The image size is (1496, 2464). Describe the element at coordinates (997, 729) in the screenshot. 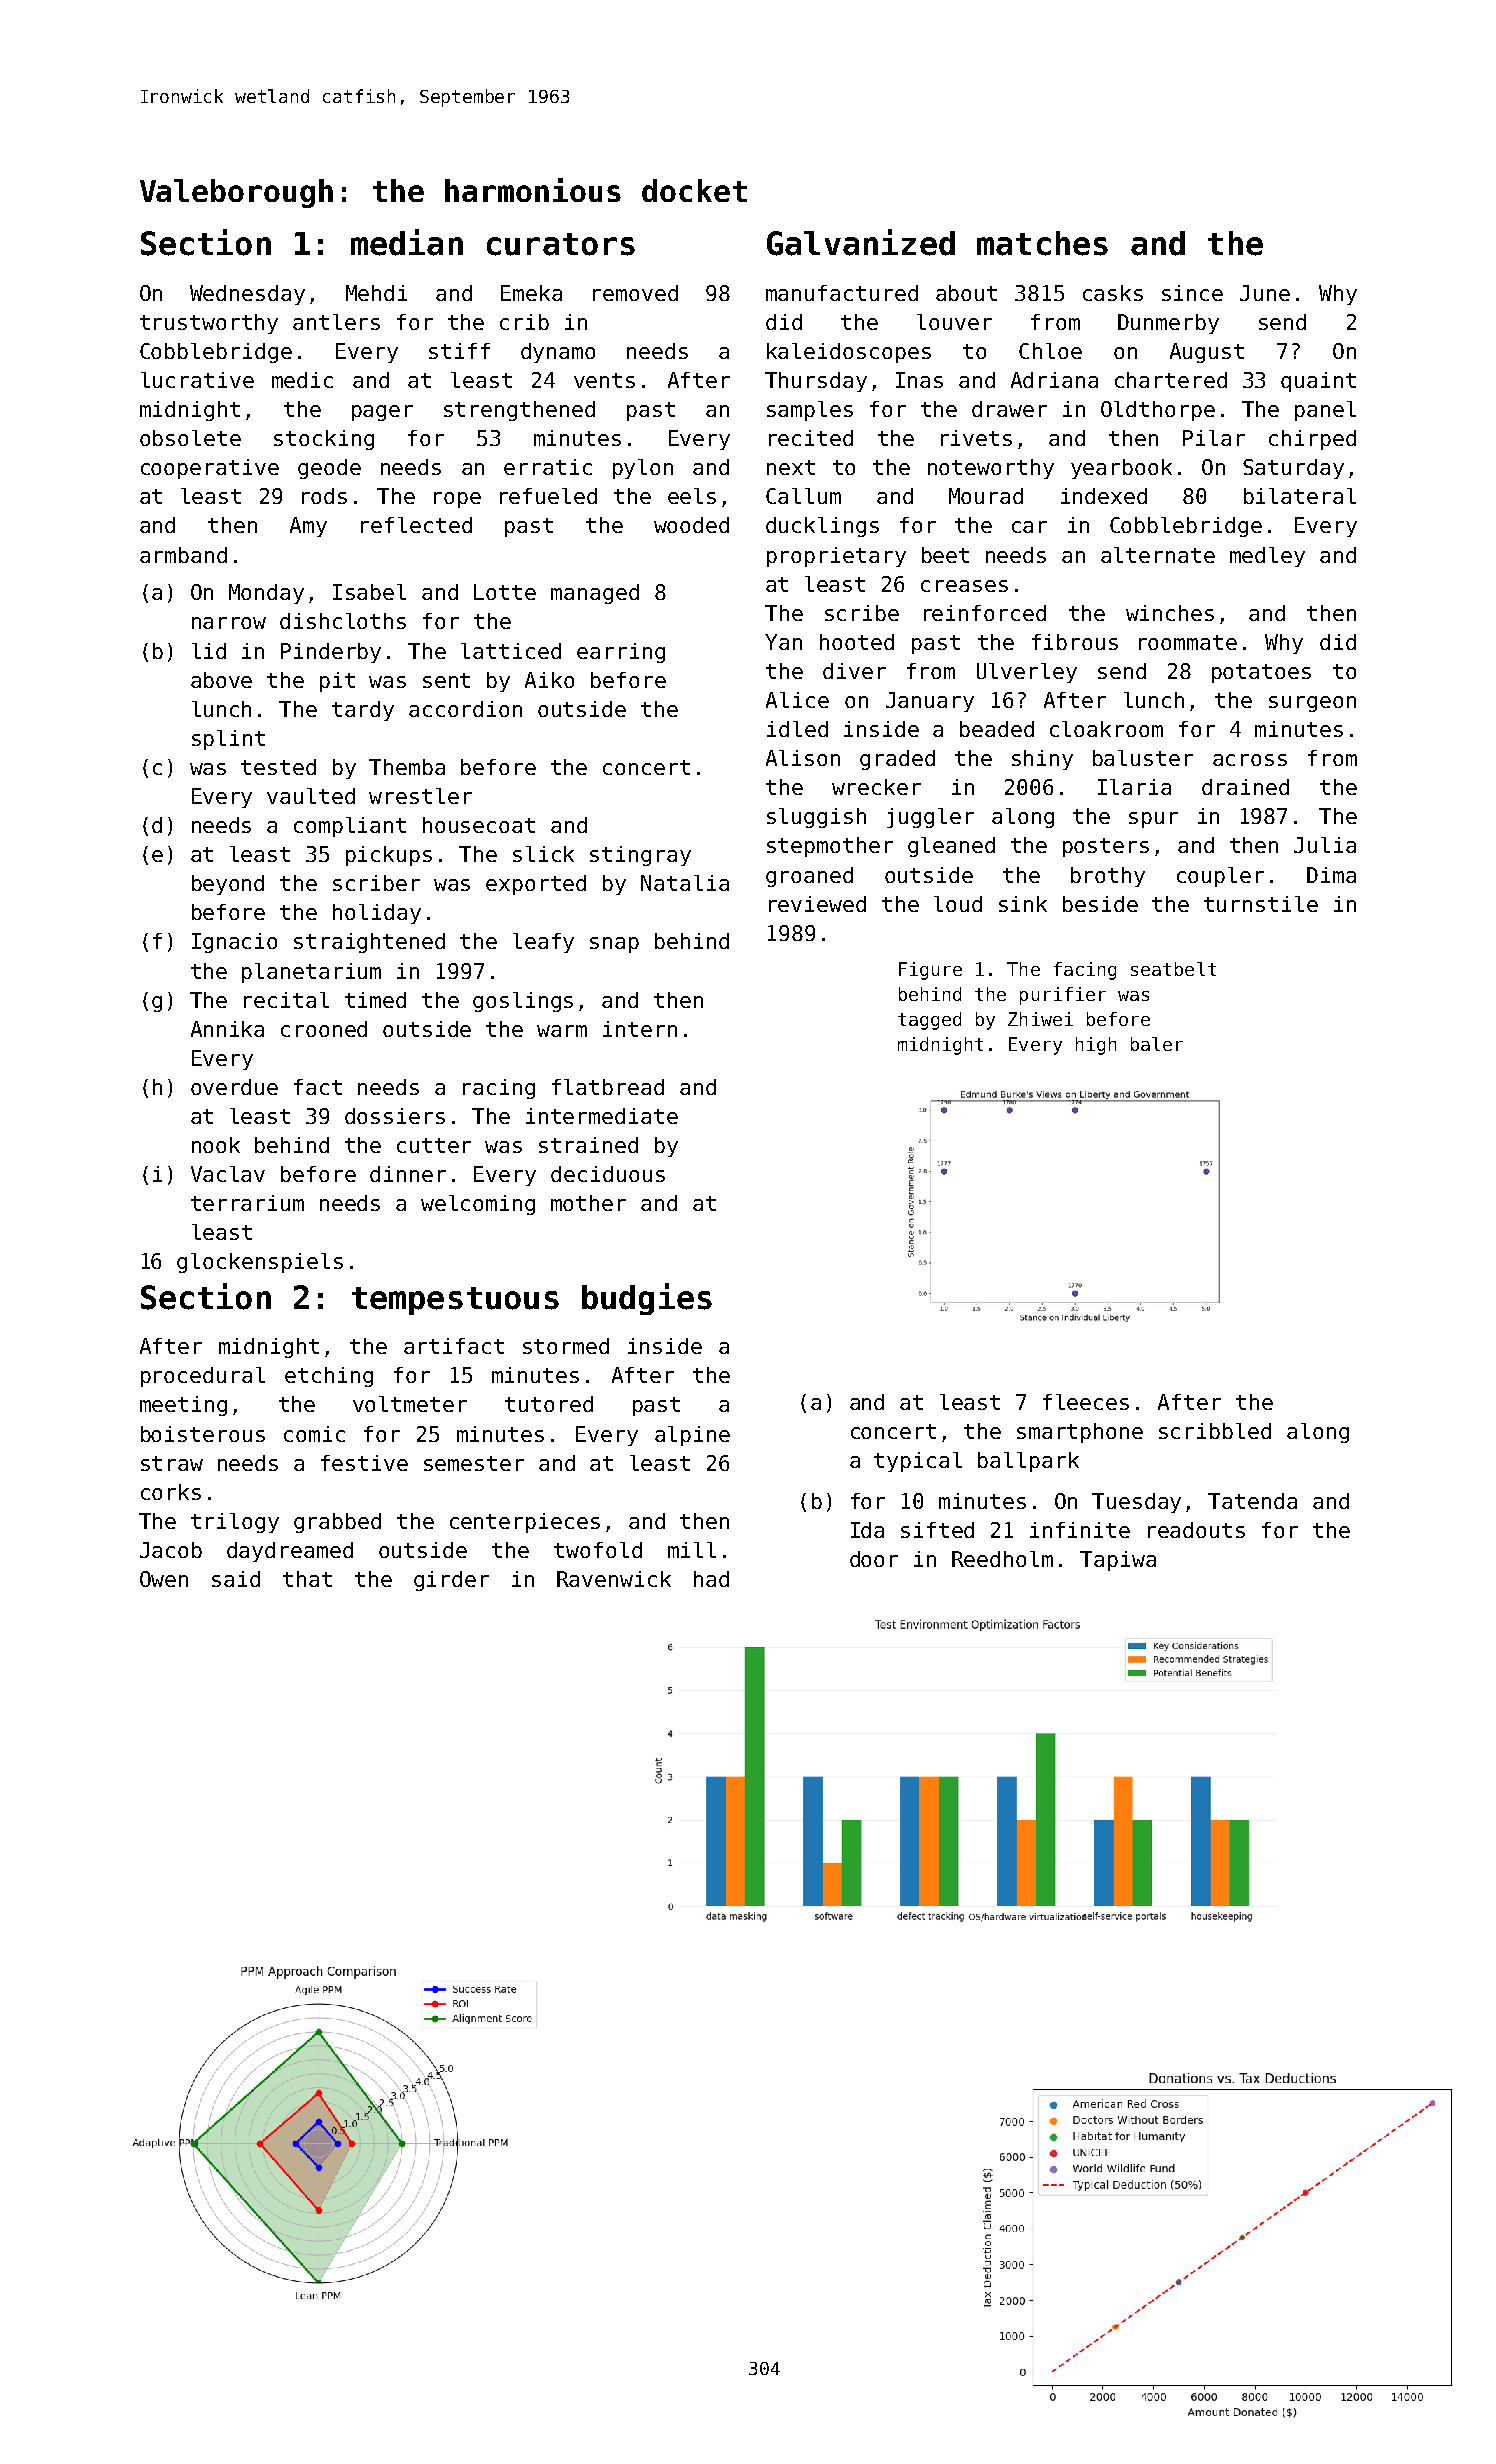

I see `beaded` at that location.
